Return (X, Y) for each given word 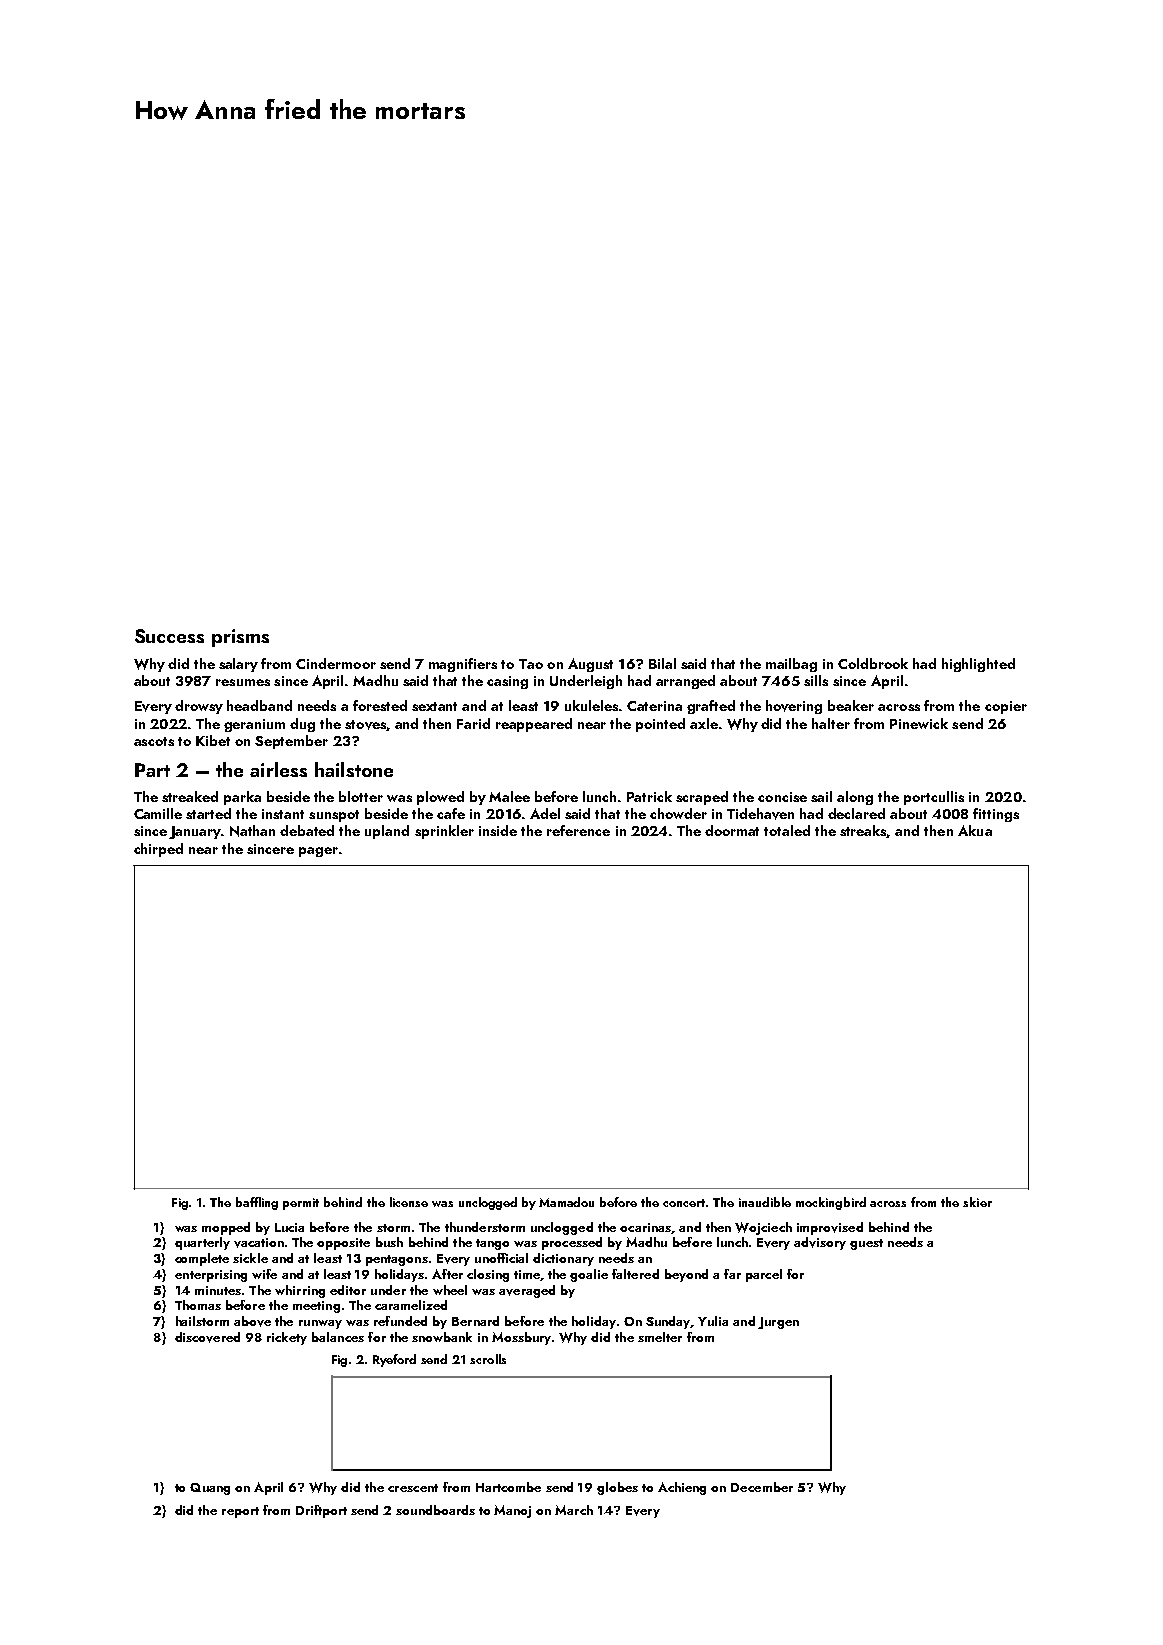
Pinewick (919, 723)
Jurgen (778, 1323)
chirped (158, 850)
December (762, 1487)
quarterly (202, 1243)
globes (617, 1488)
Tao (531, 664)
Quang (210, 1489)
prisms (240, 638)
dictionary (563, 1259)
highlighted (978, 665)
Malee (509, 796)
